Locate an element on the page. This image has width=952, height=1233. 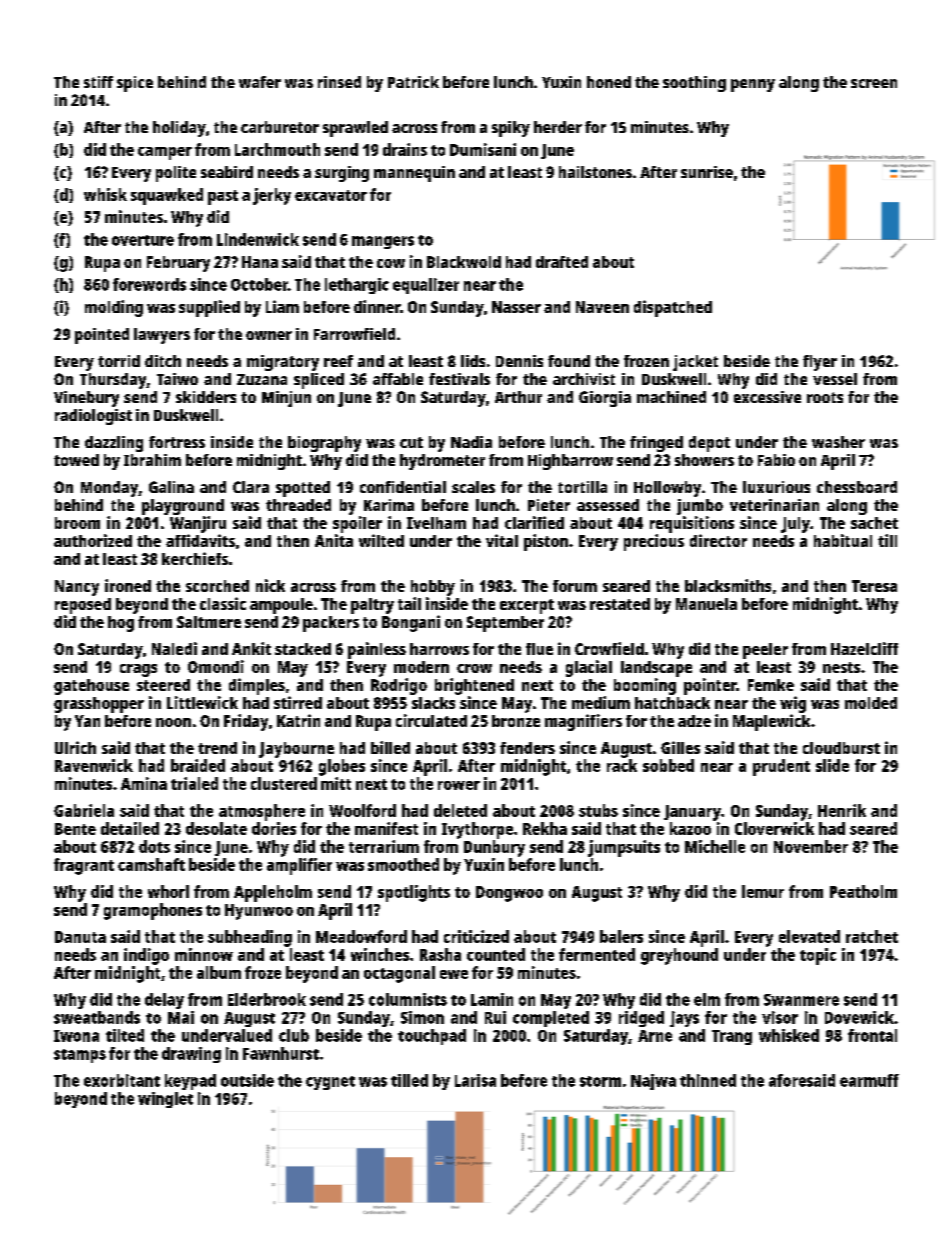
broom is located at coordinates (77, 523).
